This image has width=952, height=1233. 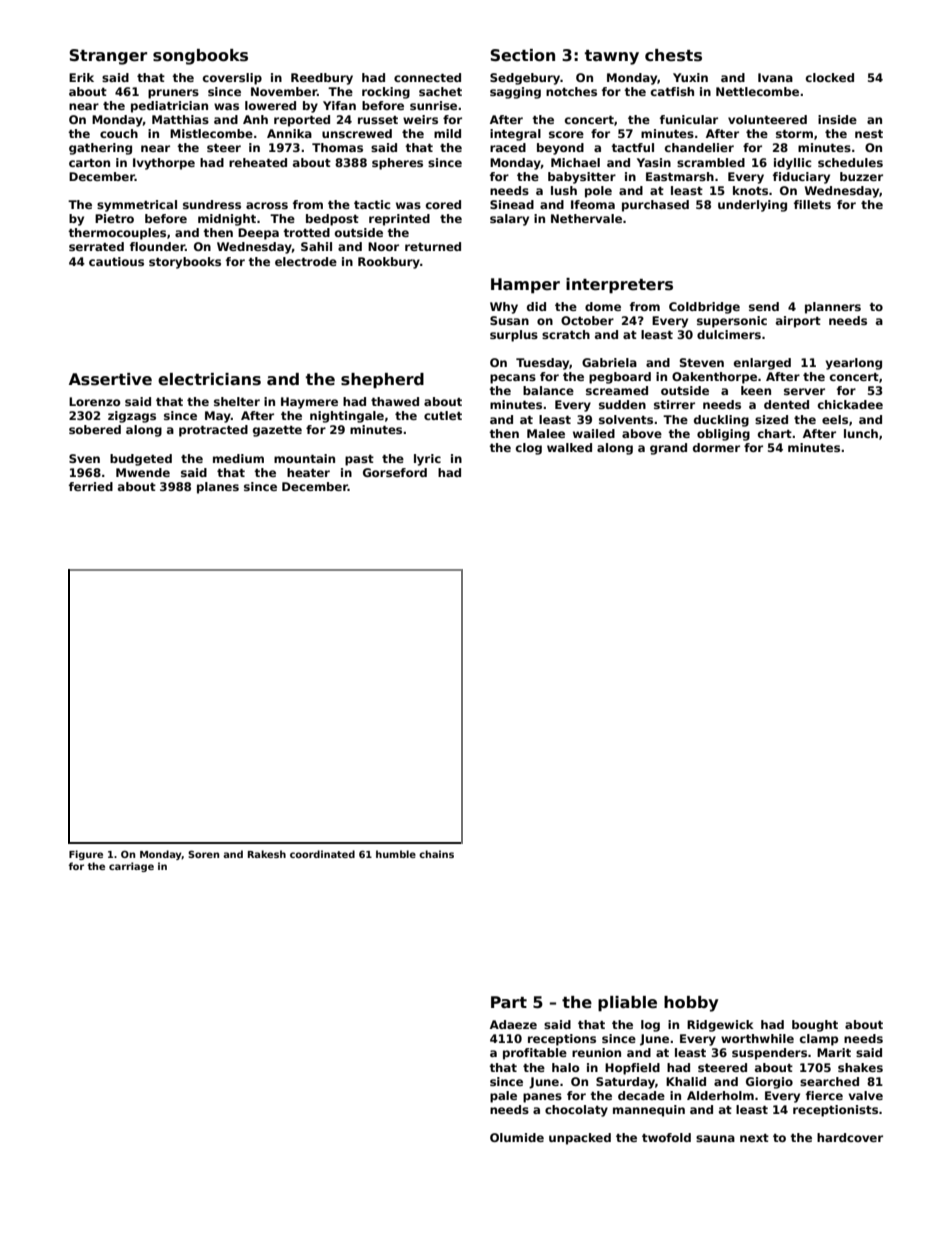 What do you see at coordinates (691, 1004) in the image?
I see `hobby` at bounding box center [691, 1004].
